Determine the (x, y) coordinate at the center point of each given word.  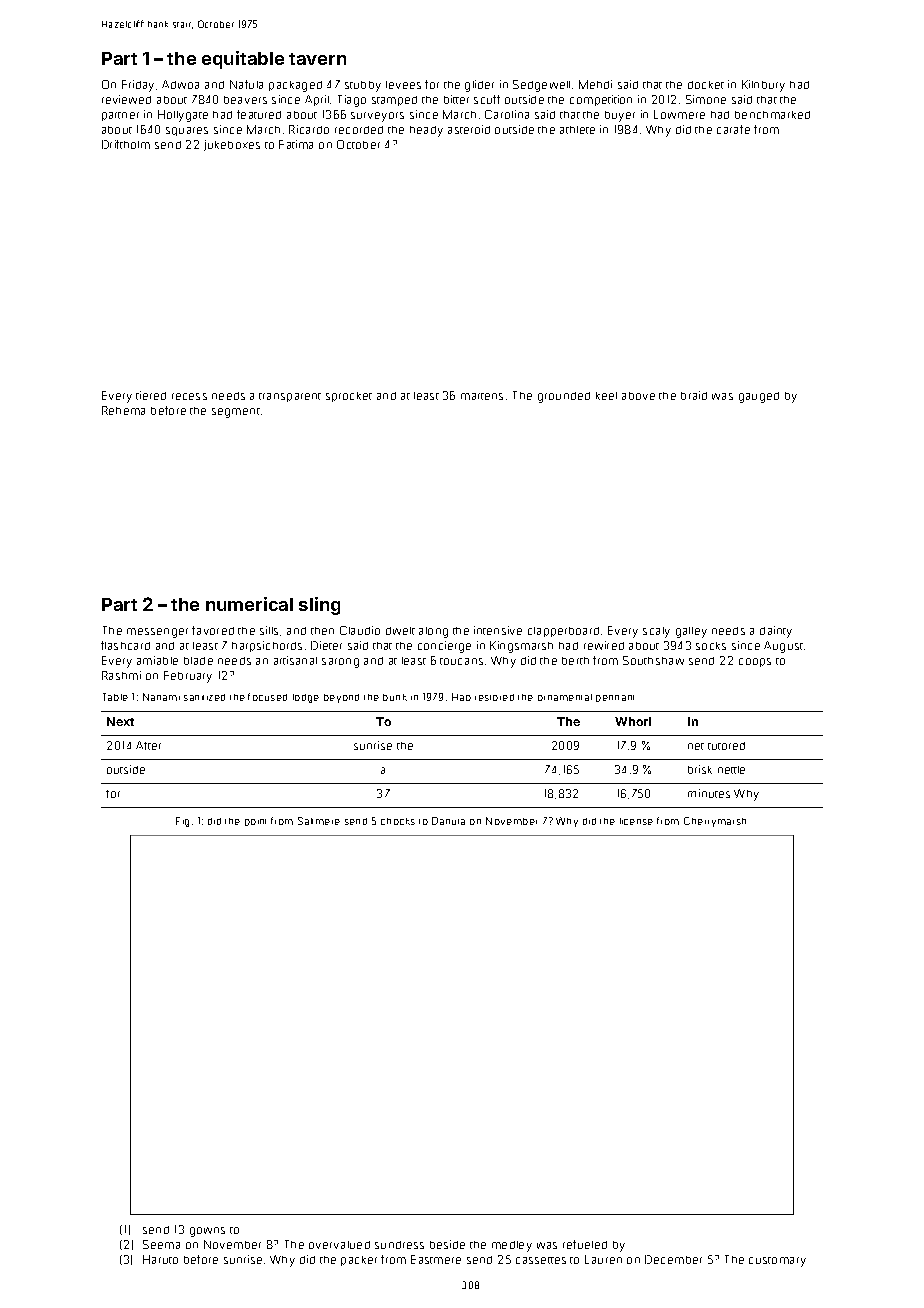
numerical (249, 604)
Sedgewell (541, 86)
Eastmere (436, 1259)
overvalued (339, 1245)
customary (777, 1262)
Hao (461, 697)
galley (691, 632)
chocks (398, 821)
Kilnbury (763, 86)
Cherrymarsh (715, 822)
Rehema (123, 410)
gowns (207, 1232)
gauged (759, 397)
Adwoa (180, 84)
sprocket (349, 397)
